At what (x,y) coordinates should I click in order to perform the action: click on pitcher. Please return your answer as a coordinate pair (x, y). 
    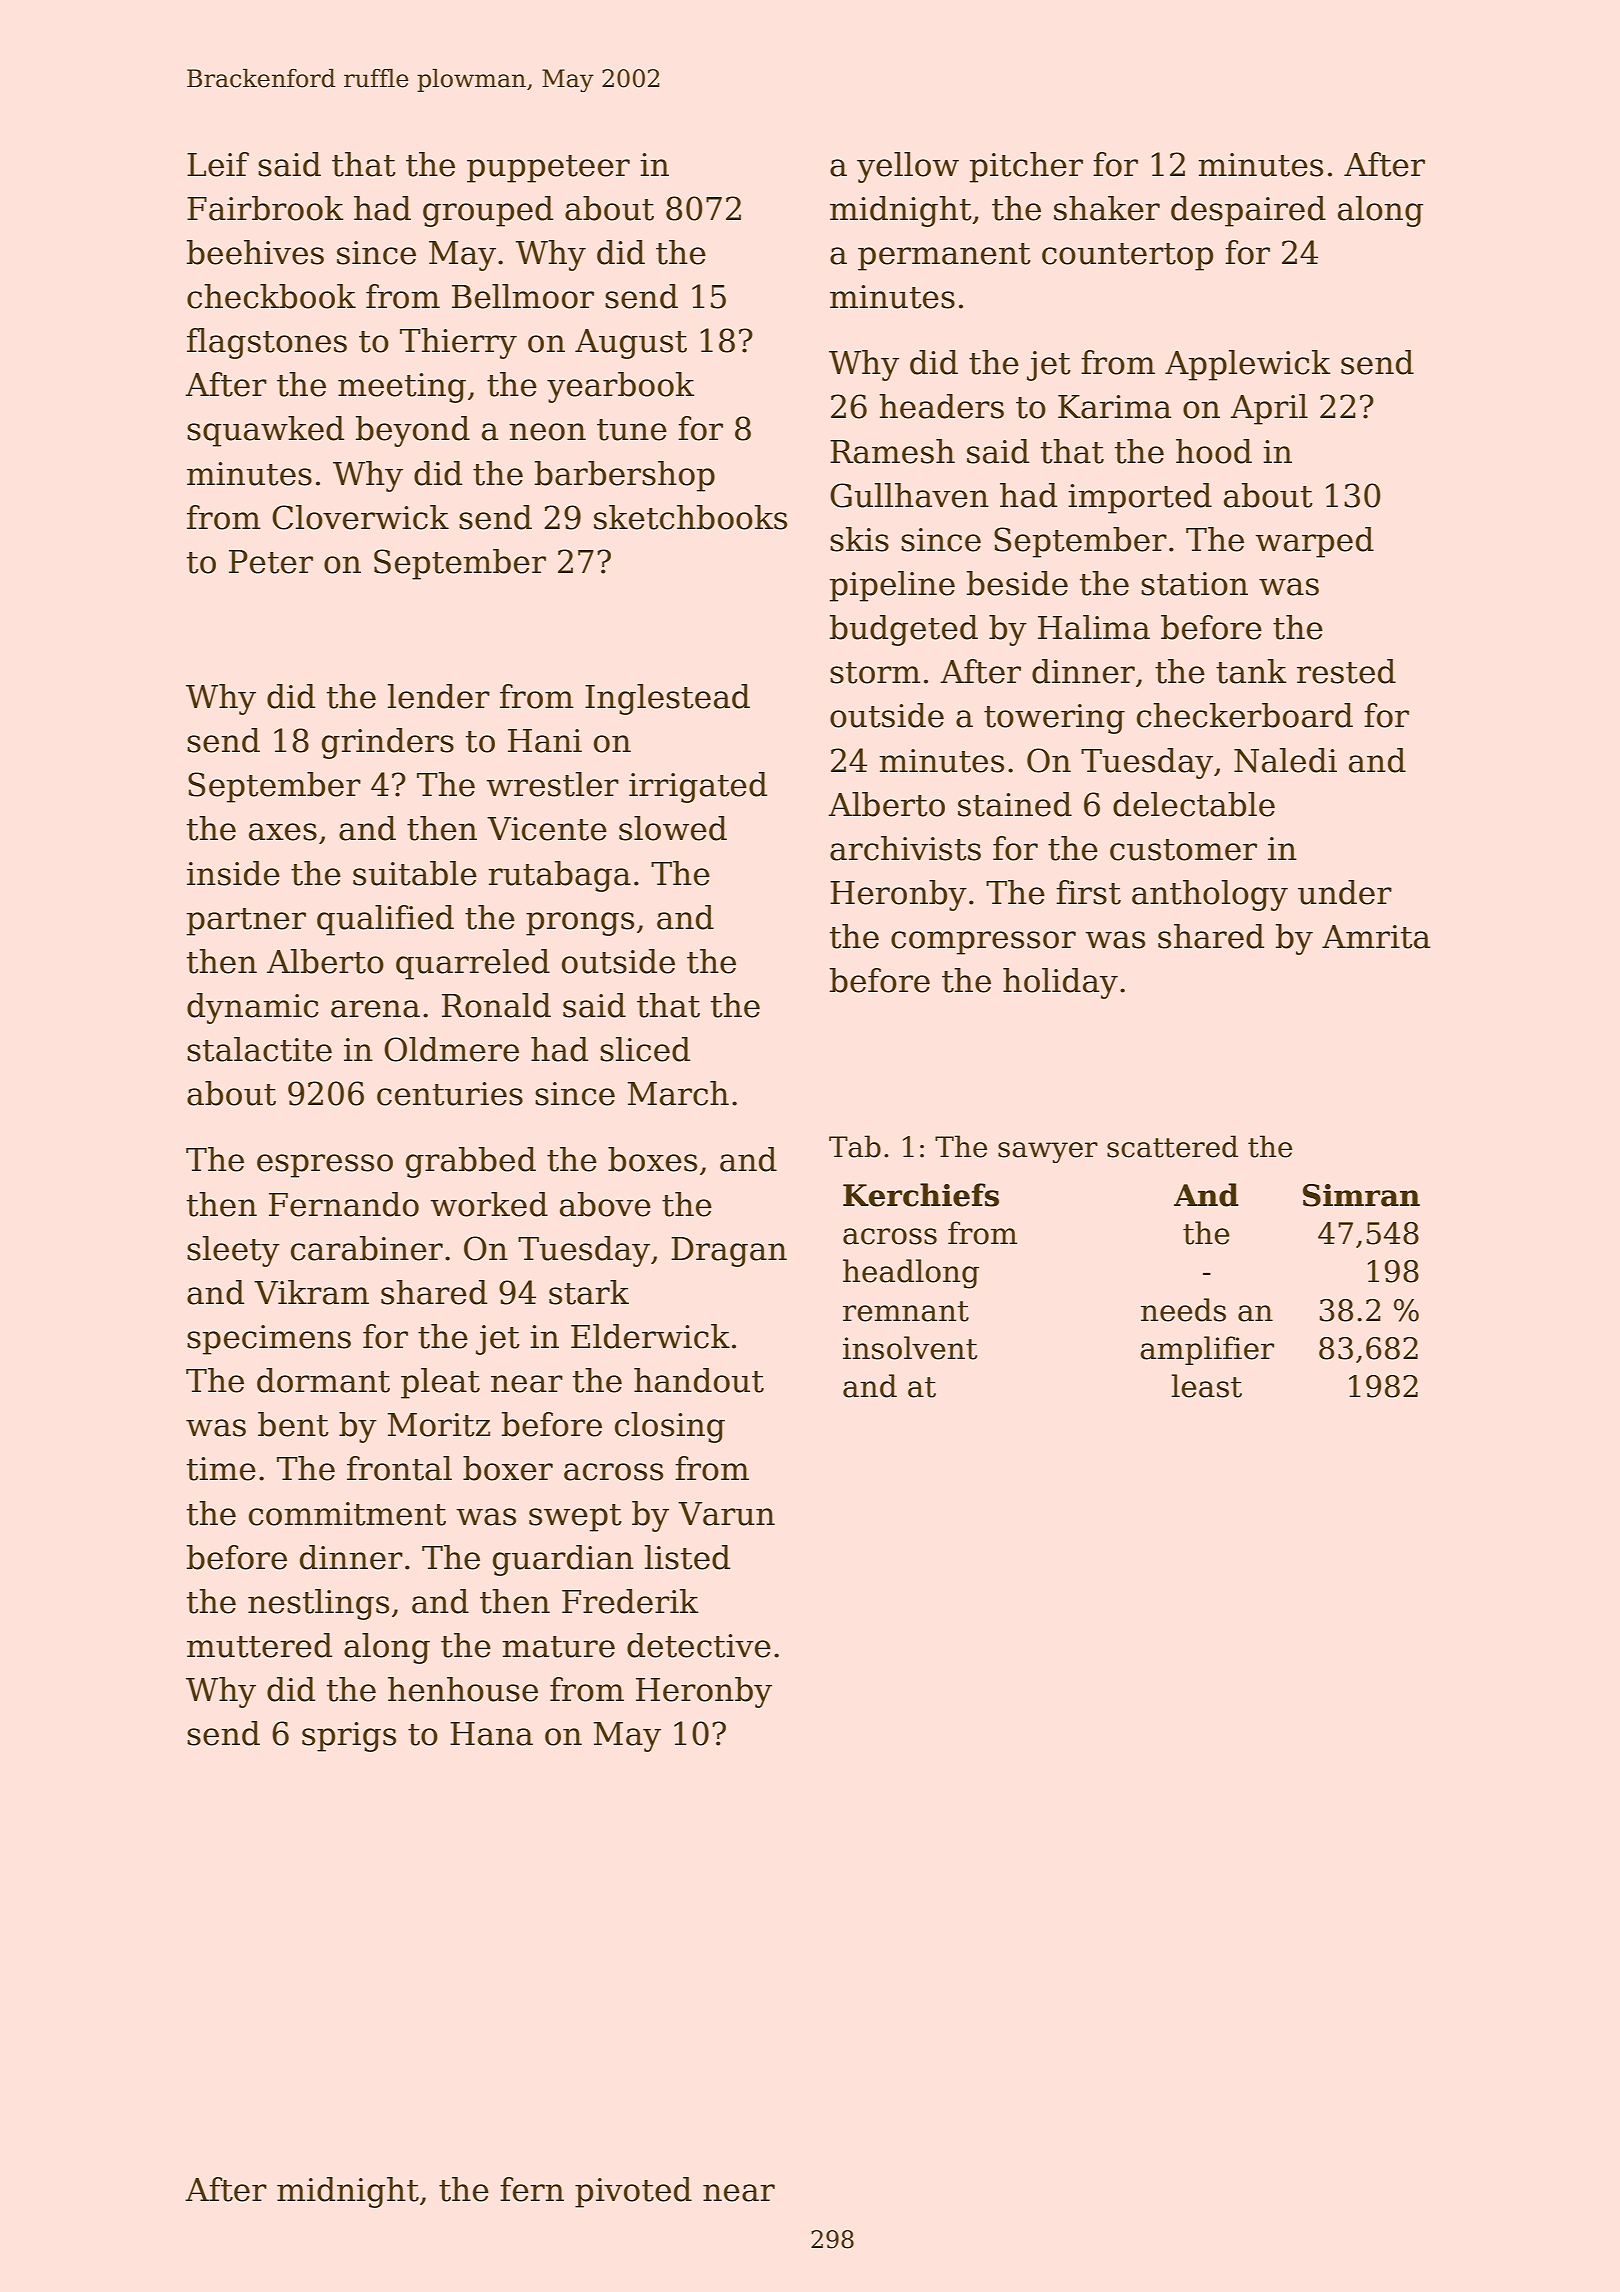
    Looking at the image, I should click on (1026, 167).
